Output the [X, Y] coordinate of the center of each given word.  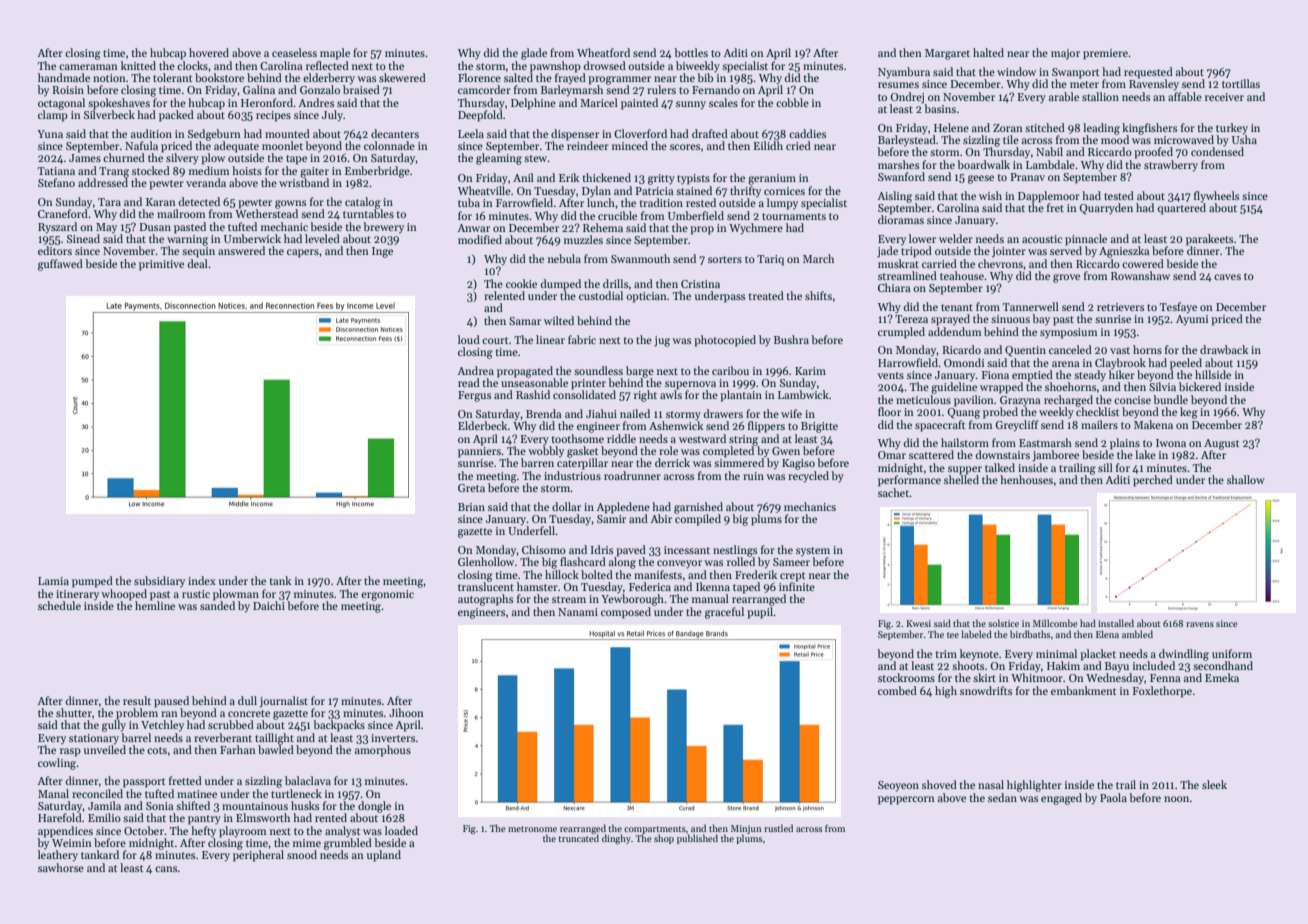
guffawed [60, 265]
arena [1065, 364]
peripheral [258, 856]
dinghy [616, 839]
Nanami [578, 612]
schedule [59, 605]
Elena [1107, 634]
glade [534, 54]
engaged [1061, 799]
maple [335, 54]
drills [615, 283]
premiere [1105, 54]
